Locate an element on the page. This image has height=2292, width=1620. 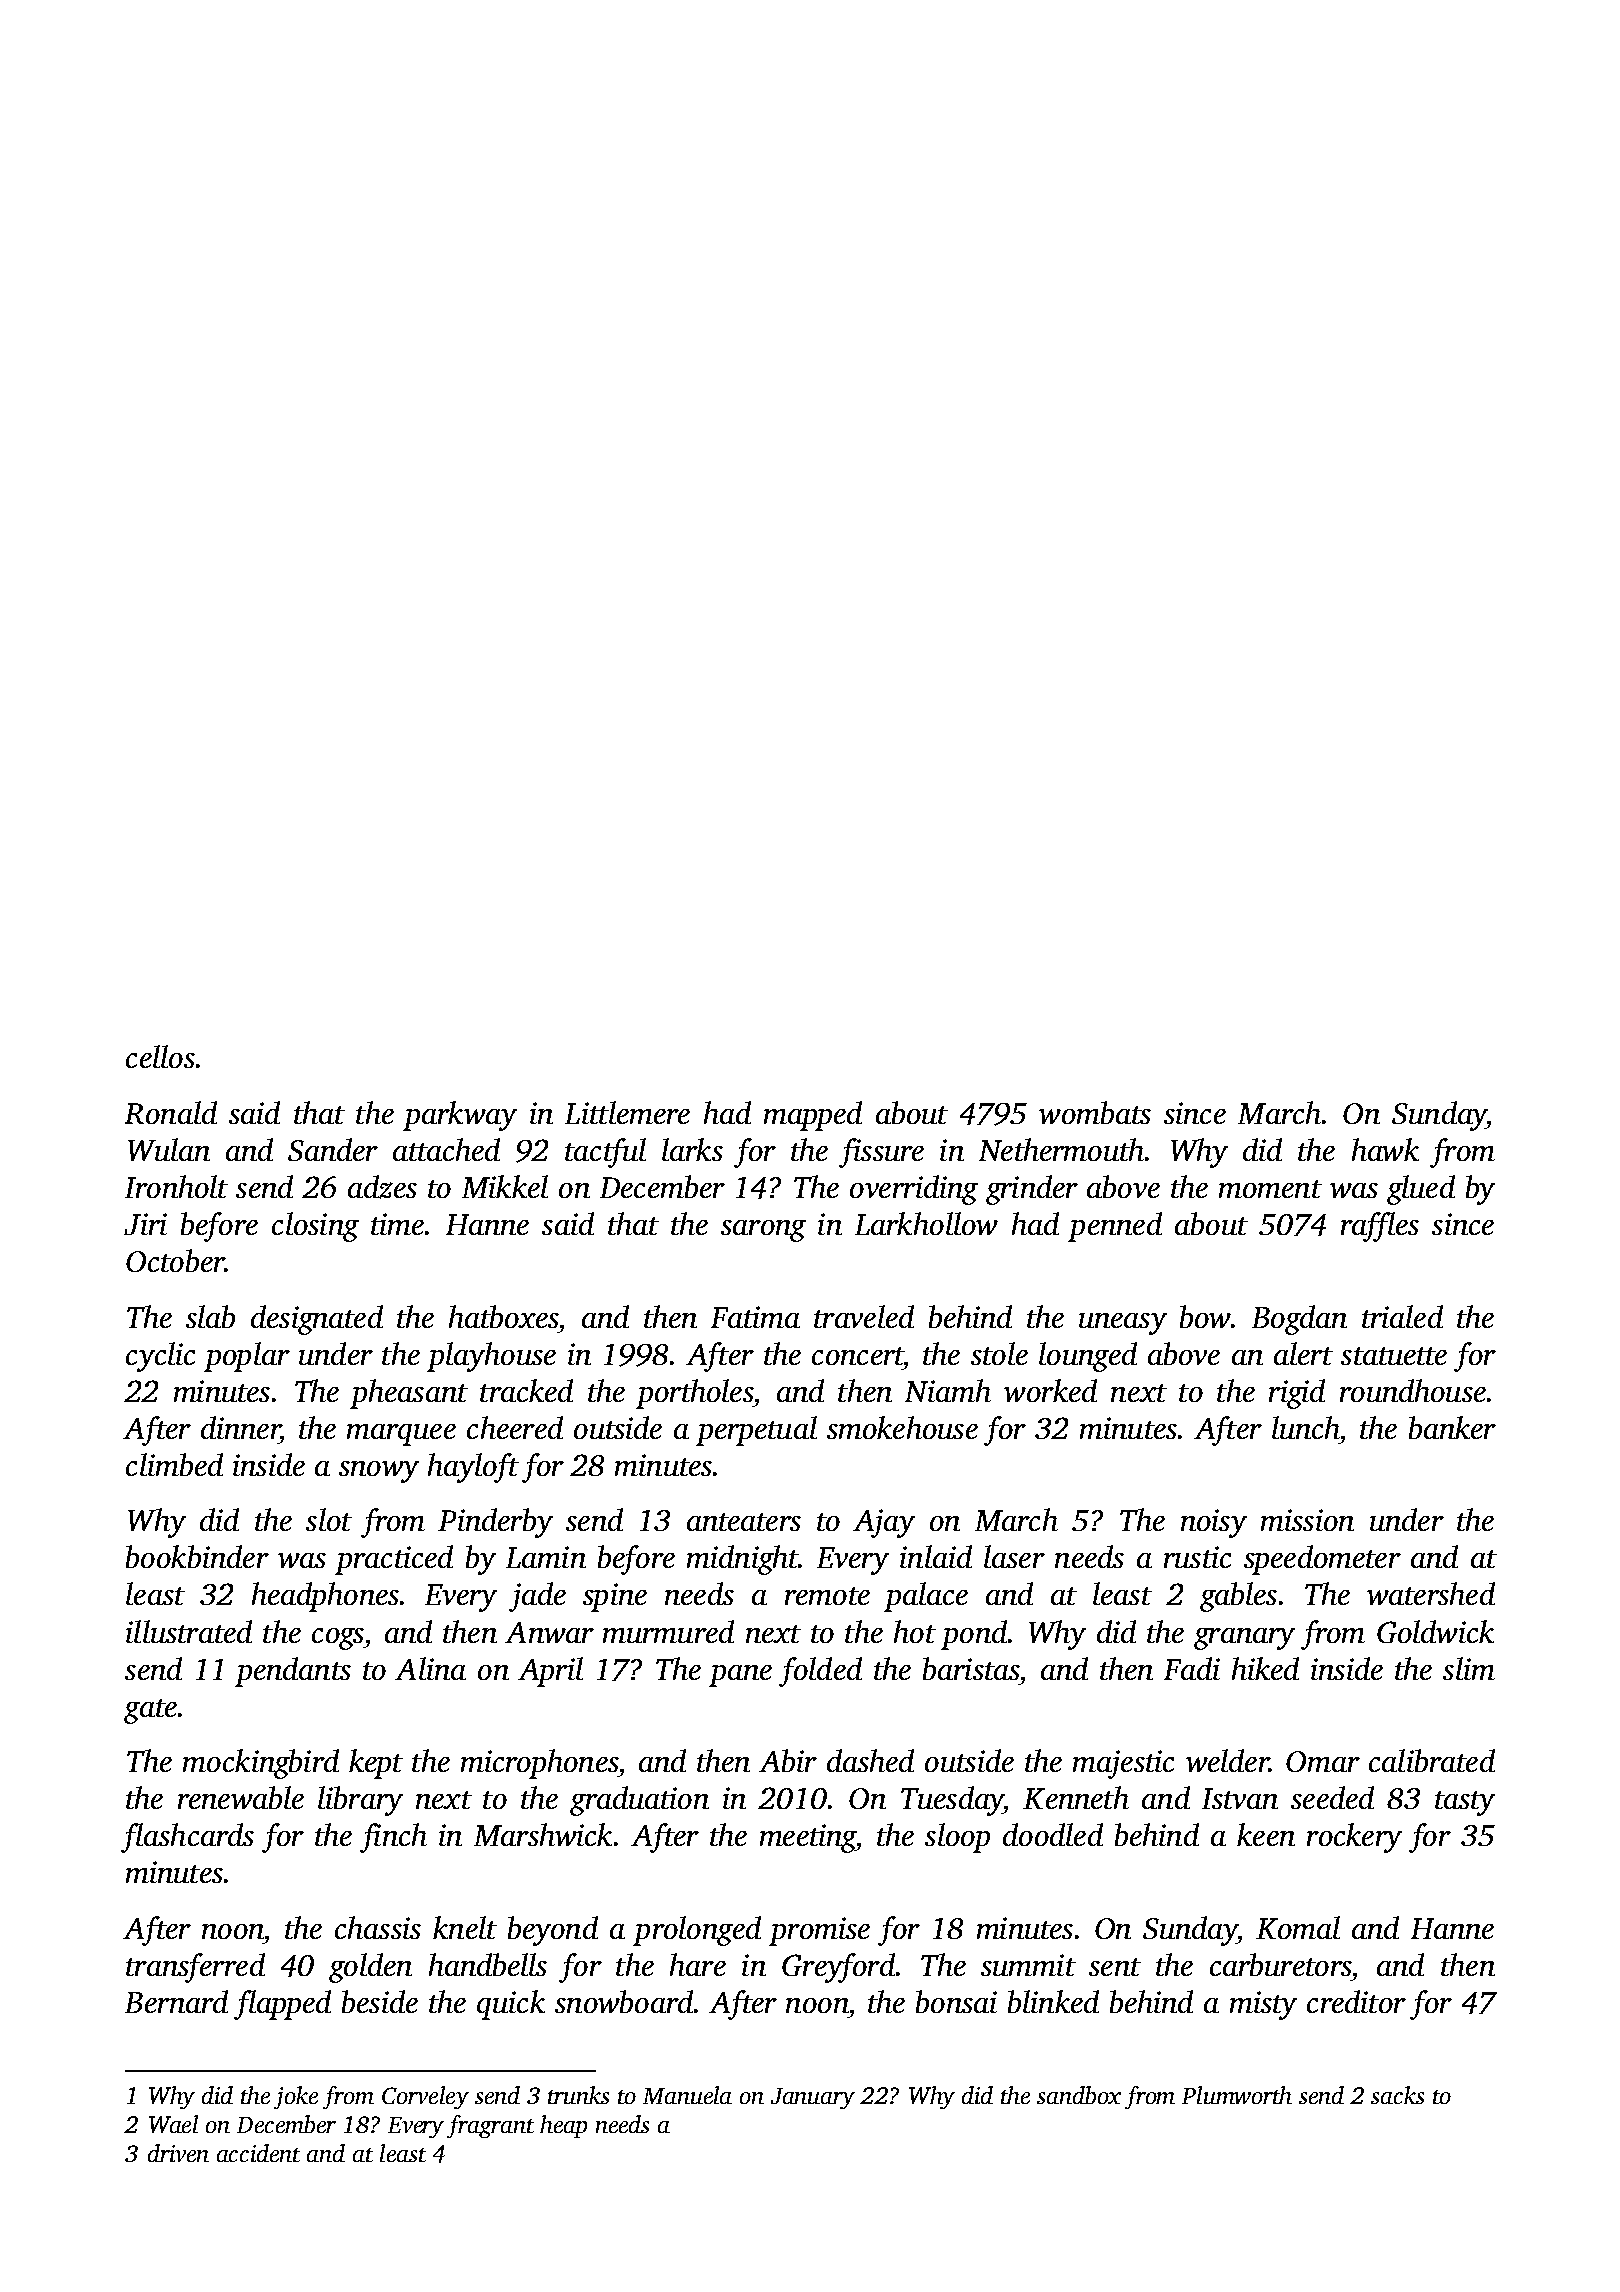
smokehouse is located at coordinates (902, 1427).
